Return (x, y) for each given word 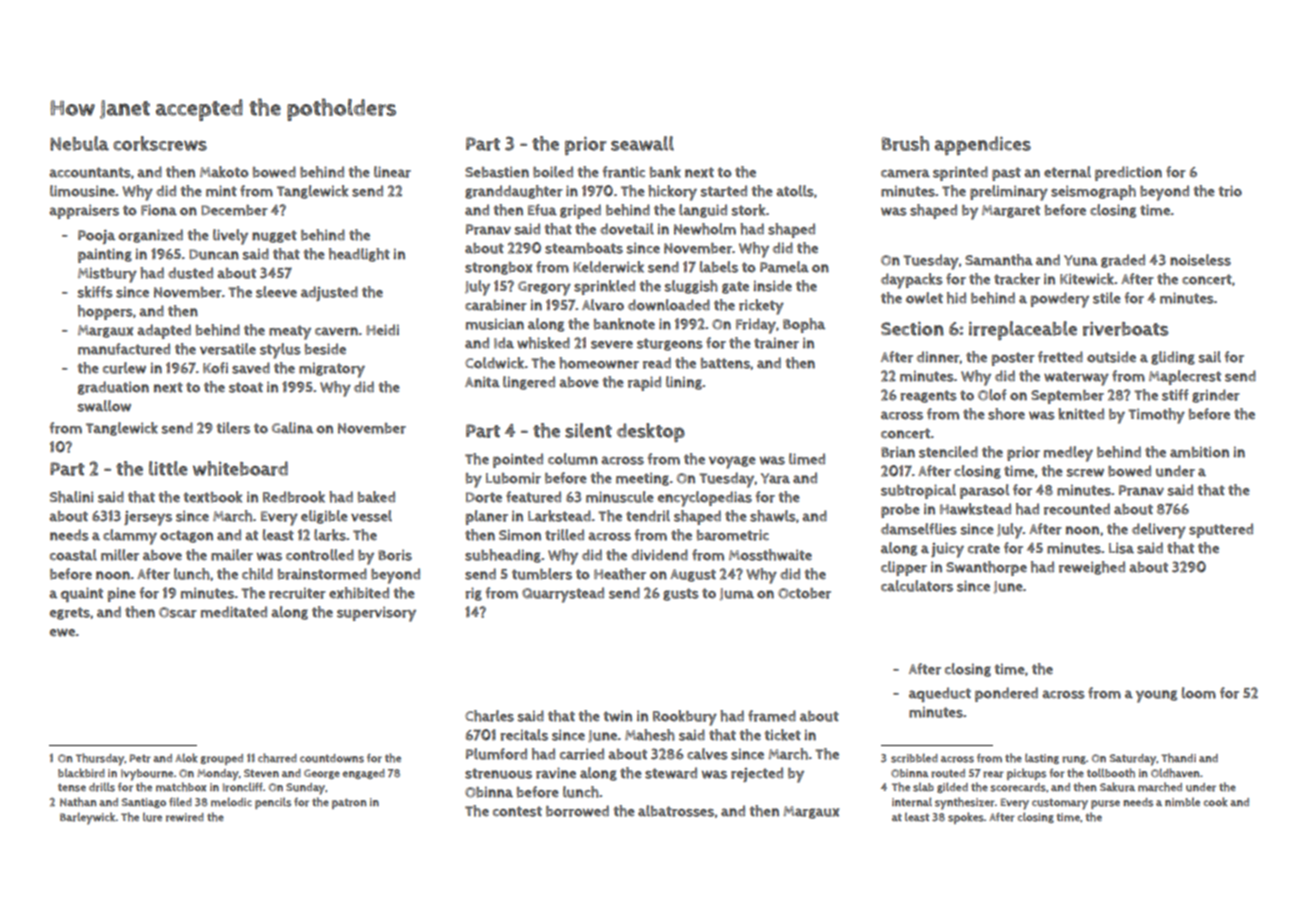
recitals (524, 735)
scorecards (1018, 787)
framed (772, 716)
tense (72, 788)
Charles (489, 716)
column (573, 459)
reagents (929, 396)
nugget (274, 236)
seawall (642, 143)
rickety (761, 307)
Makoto (224, 172)
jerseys (148, 518)
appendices (983, 145)
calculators (917, 586)
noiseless (1200, 260)
